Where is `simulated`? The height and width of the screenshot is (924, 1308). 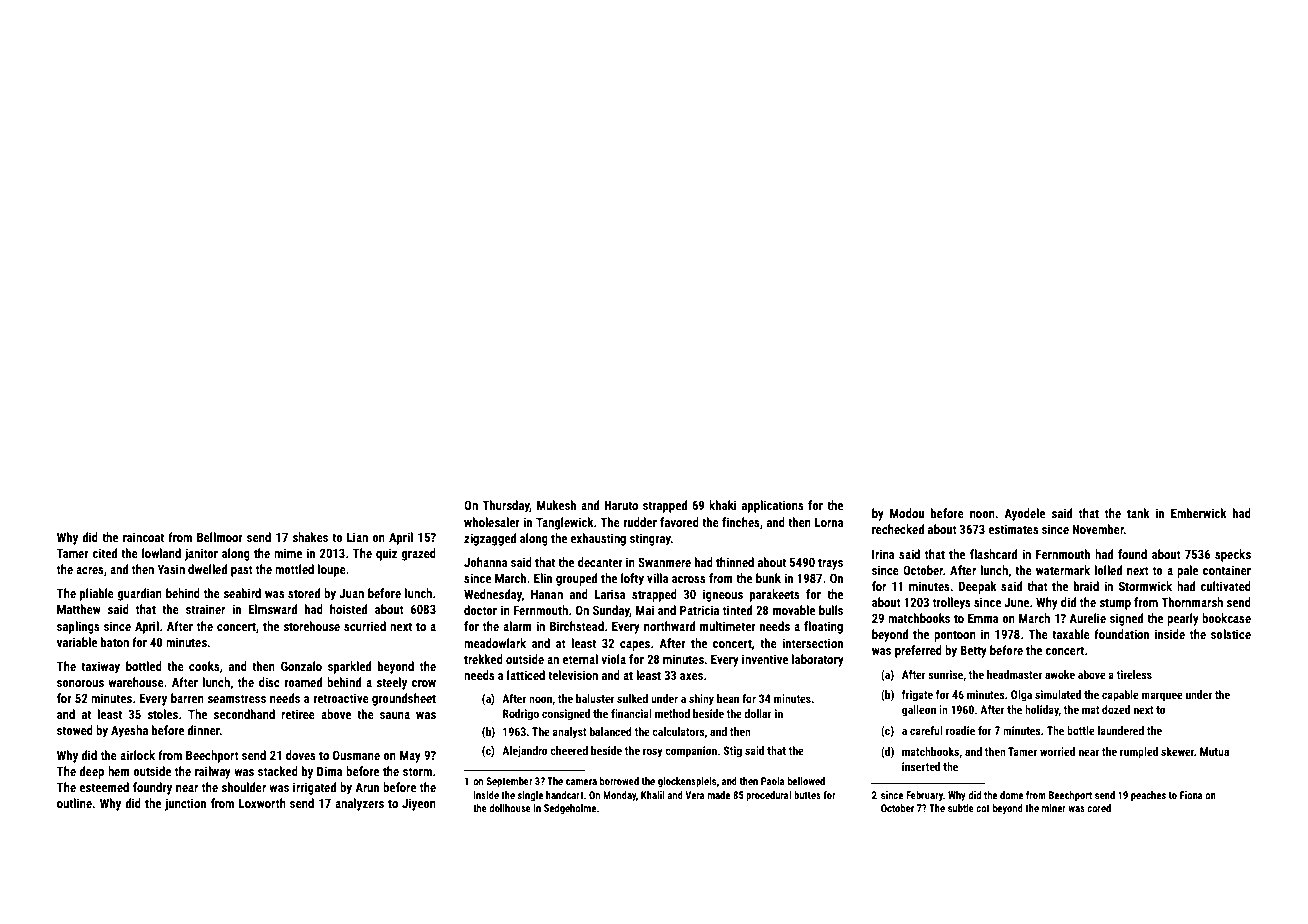 simulated is located at coordinates (1058, 694).
